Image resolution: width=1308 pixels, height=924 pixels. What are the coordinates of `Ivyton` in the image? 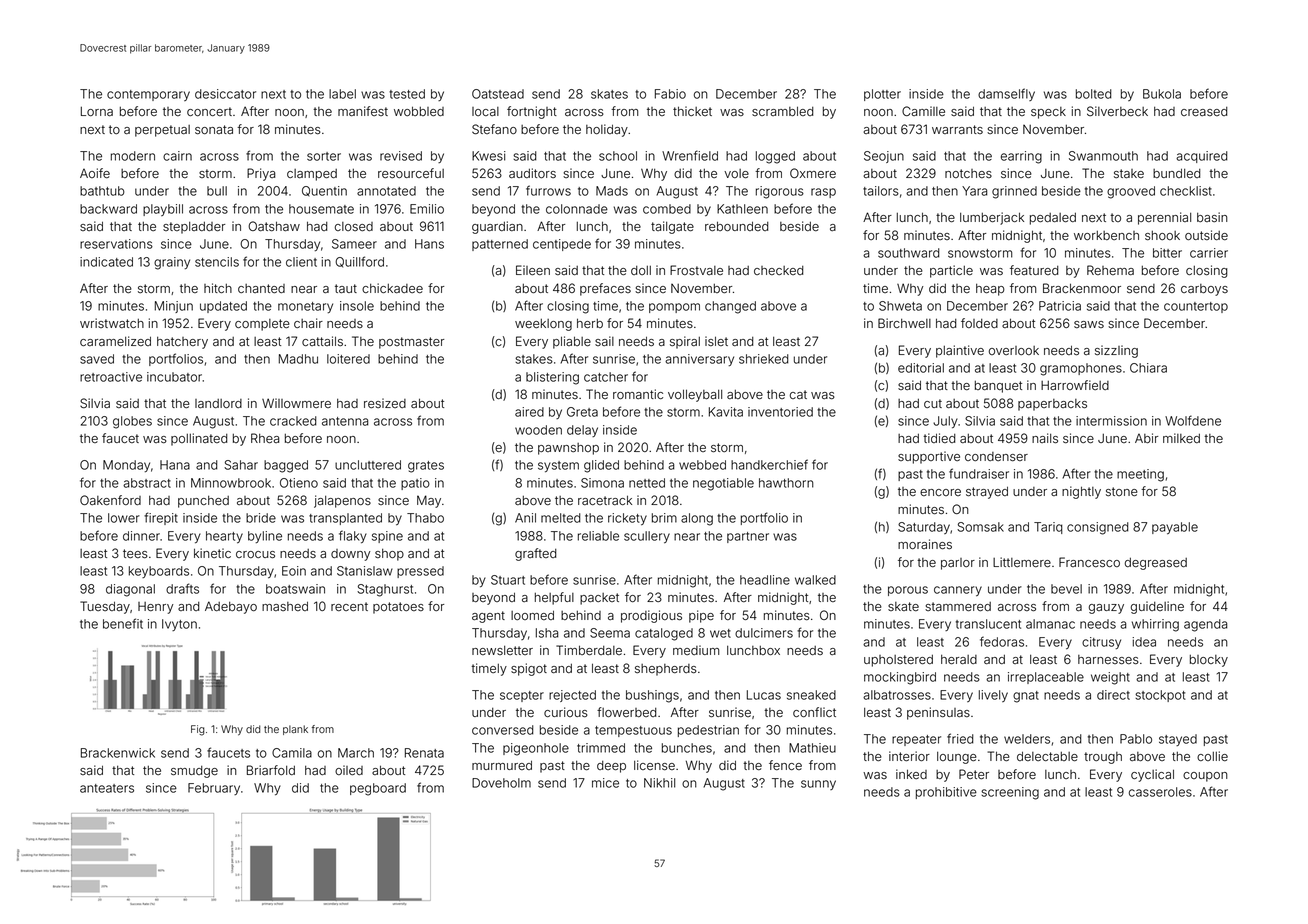 It's located at (179, 625).
